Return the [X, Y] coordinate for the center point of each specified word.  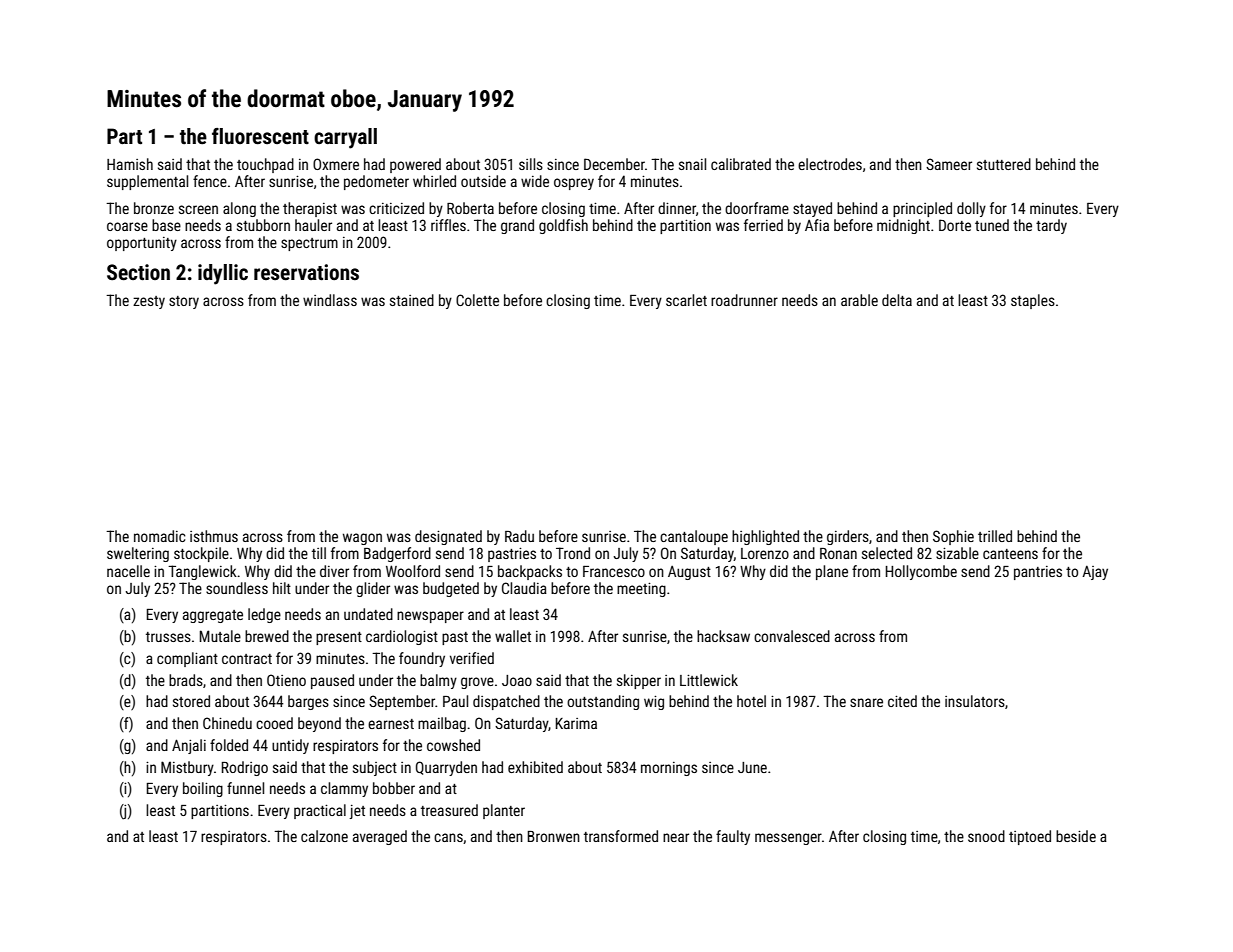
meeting [641, 590]
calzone [324, 836]
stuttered [1004, 164]
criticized [396, 208]
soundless [237, 588]
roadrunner [744, 300]
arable [859, 300]
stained [412, 300]
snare [866, 702]
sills [531, 164]
